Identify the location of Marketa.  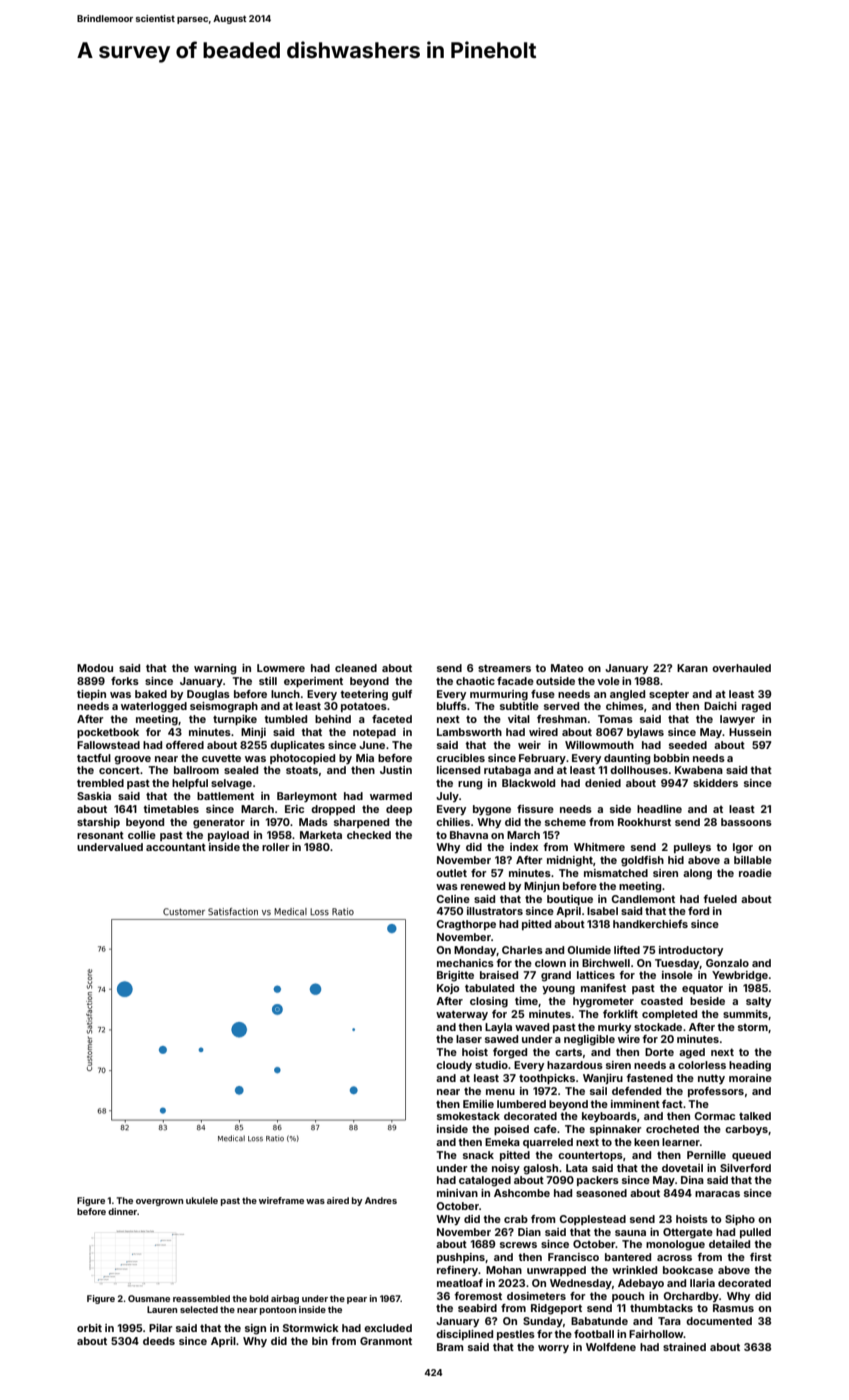
(321, 835).
